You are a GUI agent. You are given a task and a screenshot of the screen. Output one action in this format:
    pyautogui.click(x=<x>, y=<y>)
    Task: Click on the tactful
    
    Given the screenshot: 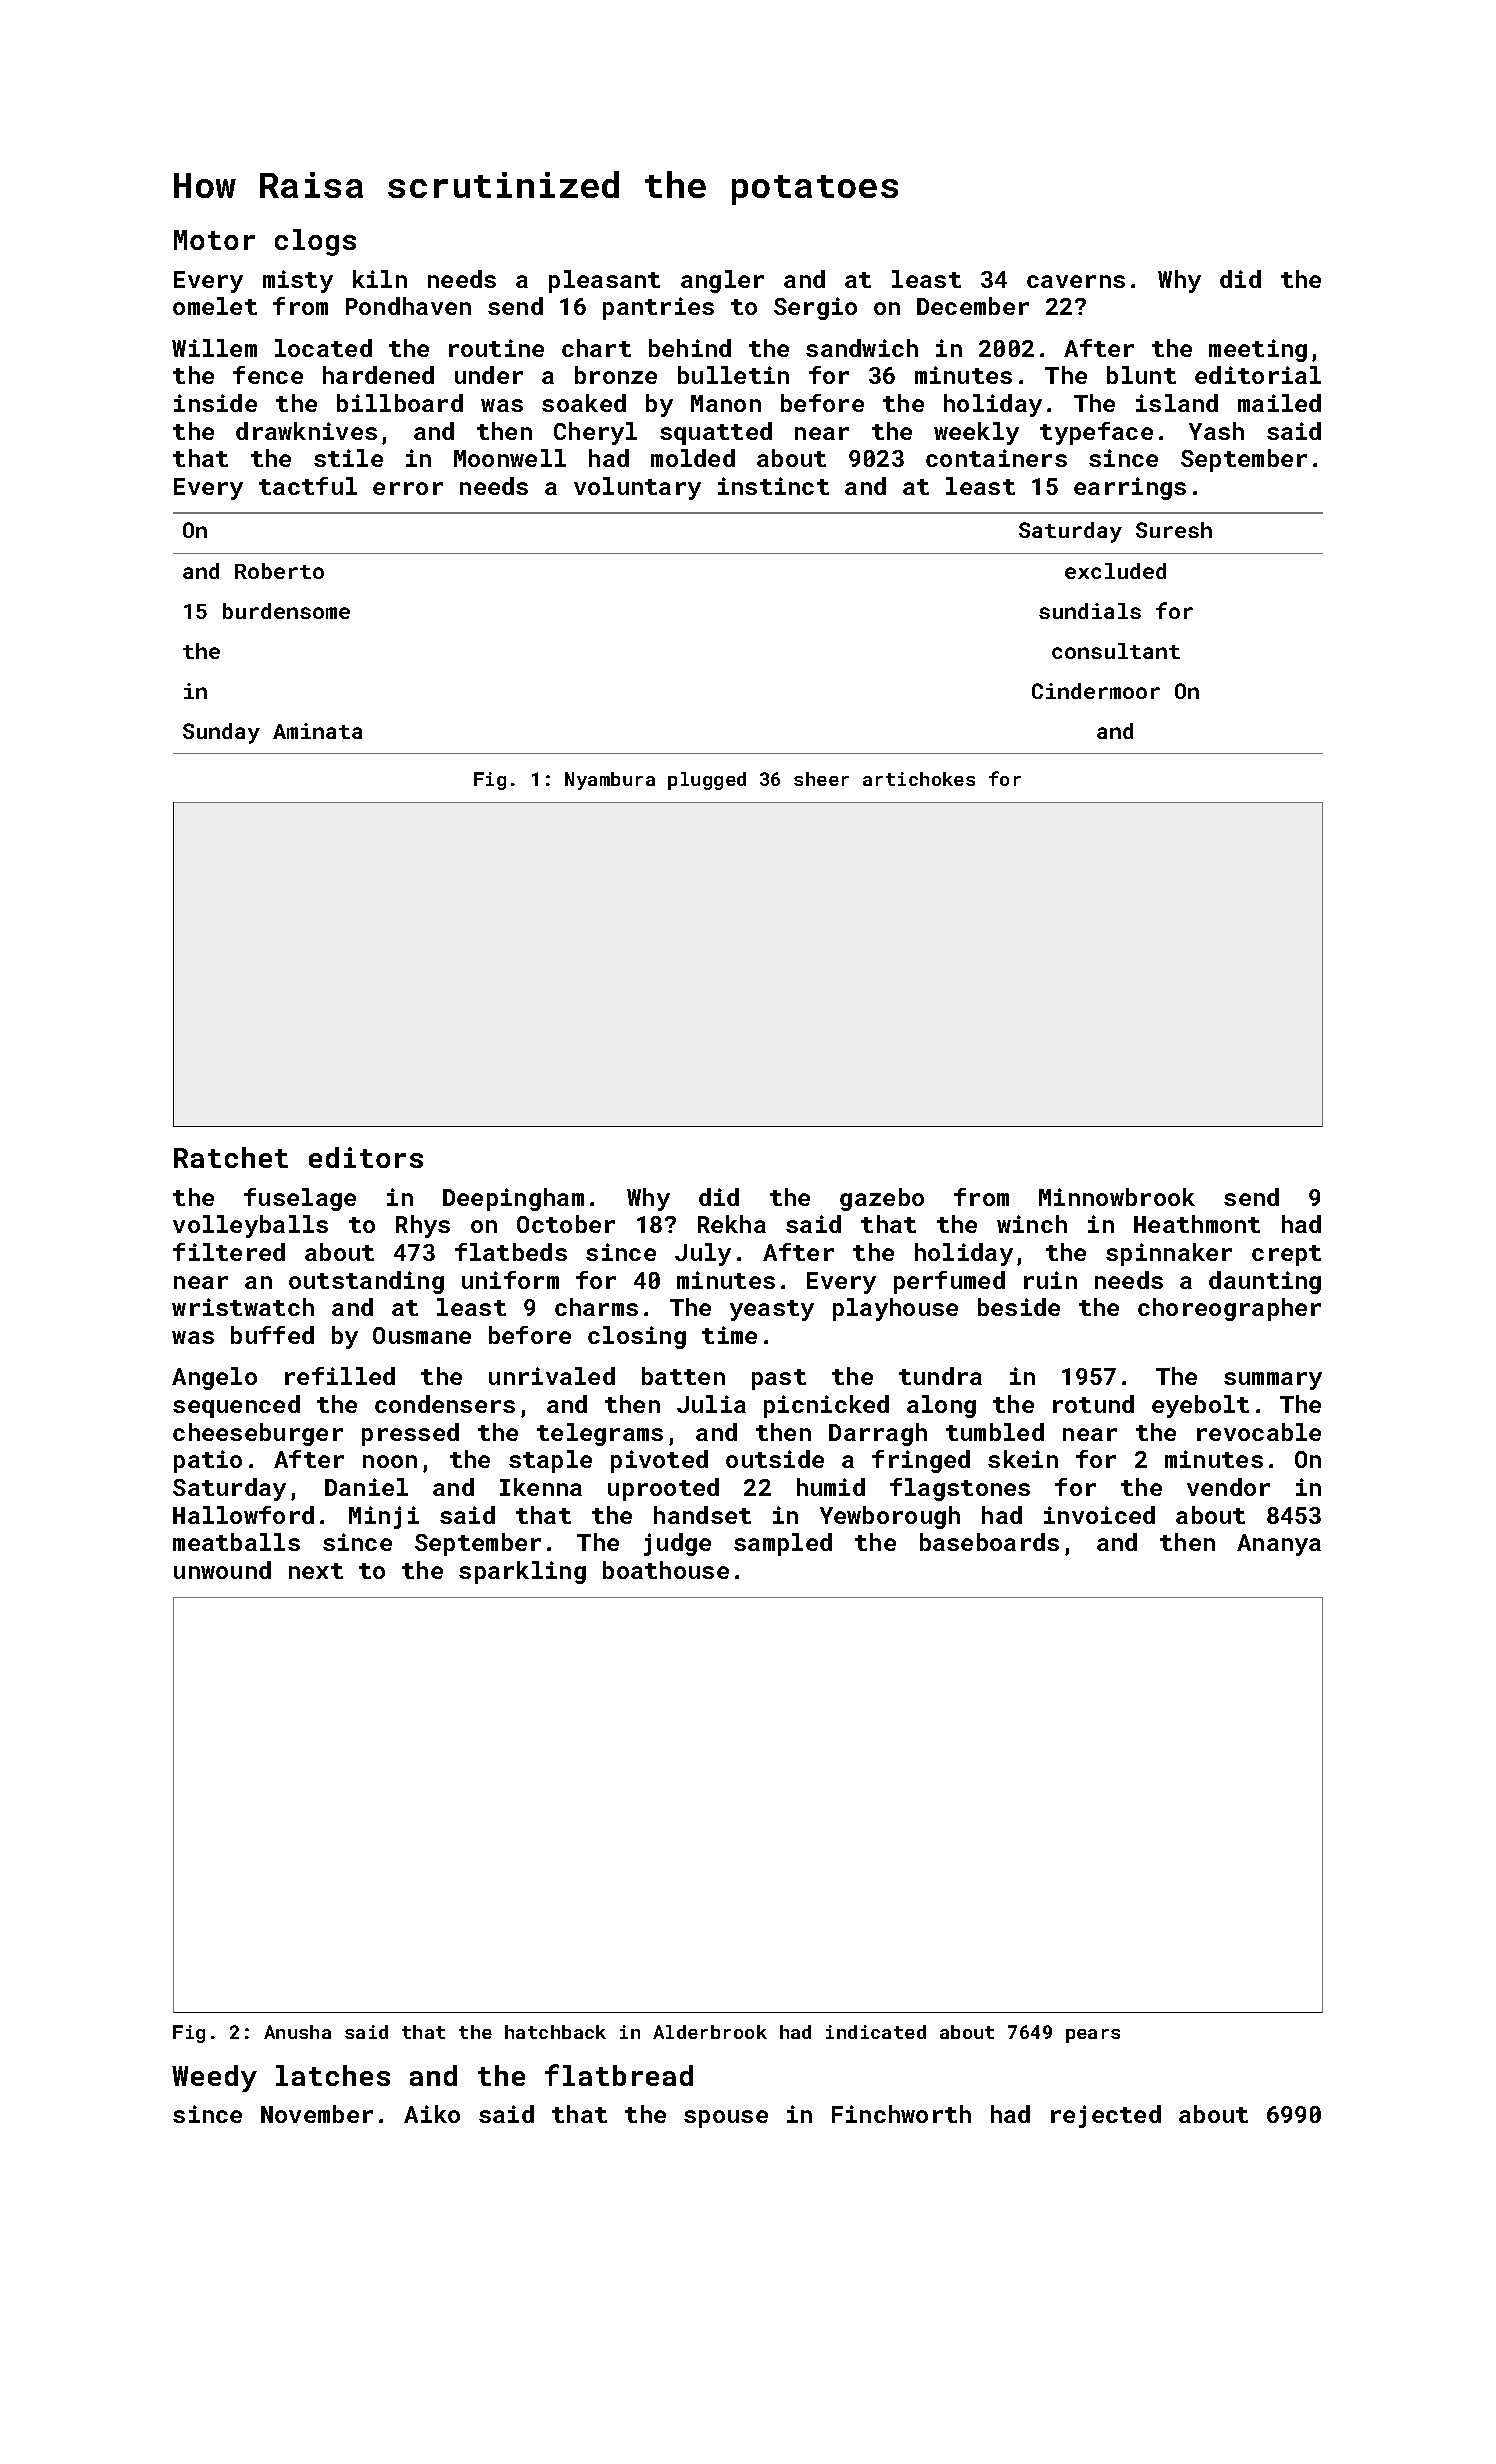 What is the action you would take?
    pyautogui.click(x=308, y=486)
